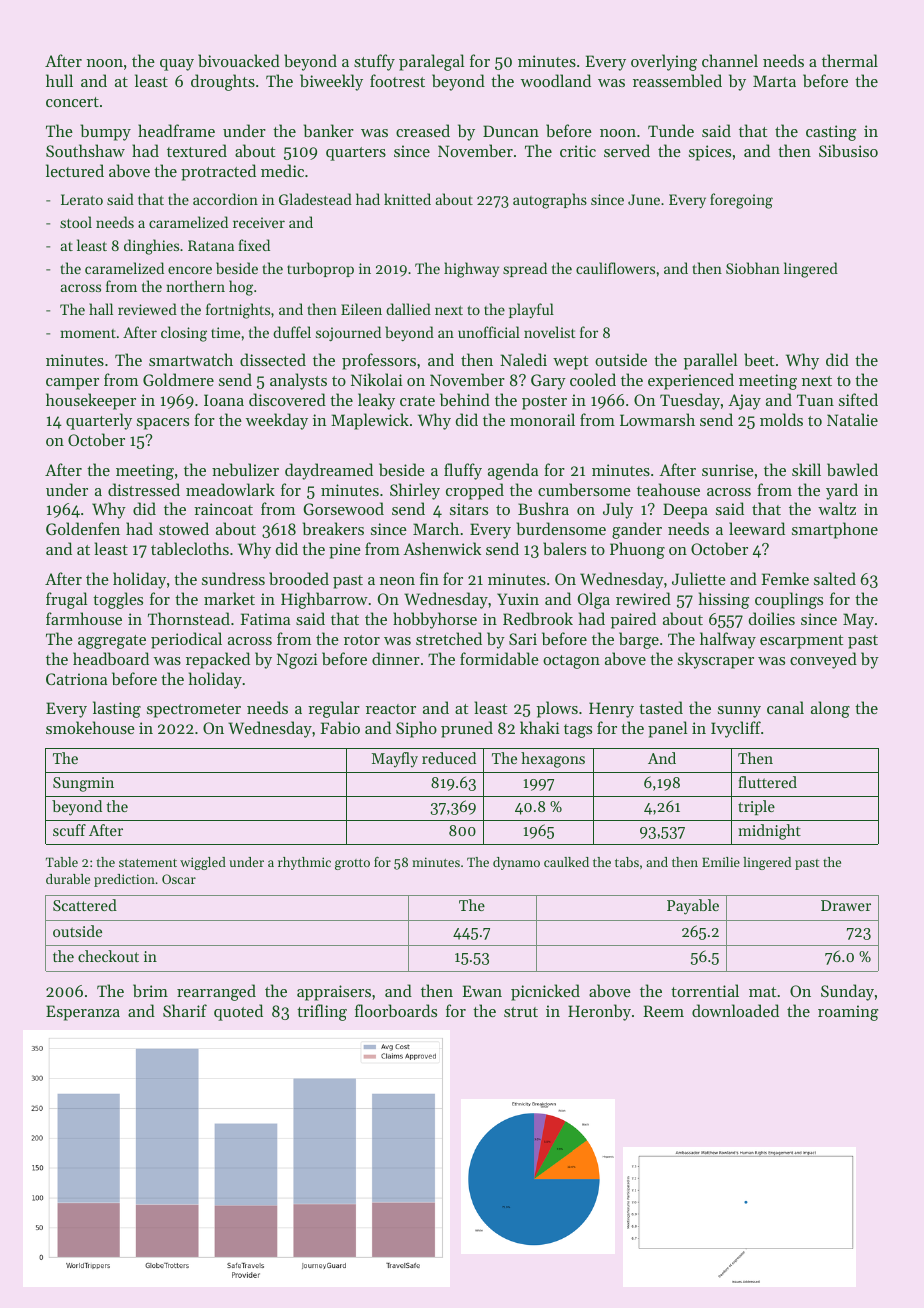  Describe the element at coordinates (449, 758) in the screenshot. I see `reduced` at that location.
